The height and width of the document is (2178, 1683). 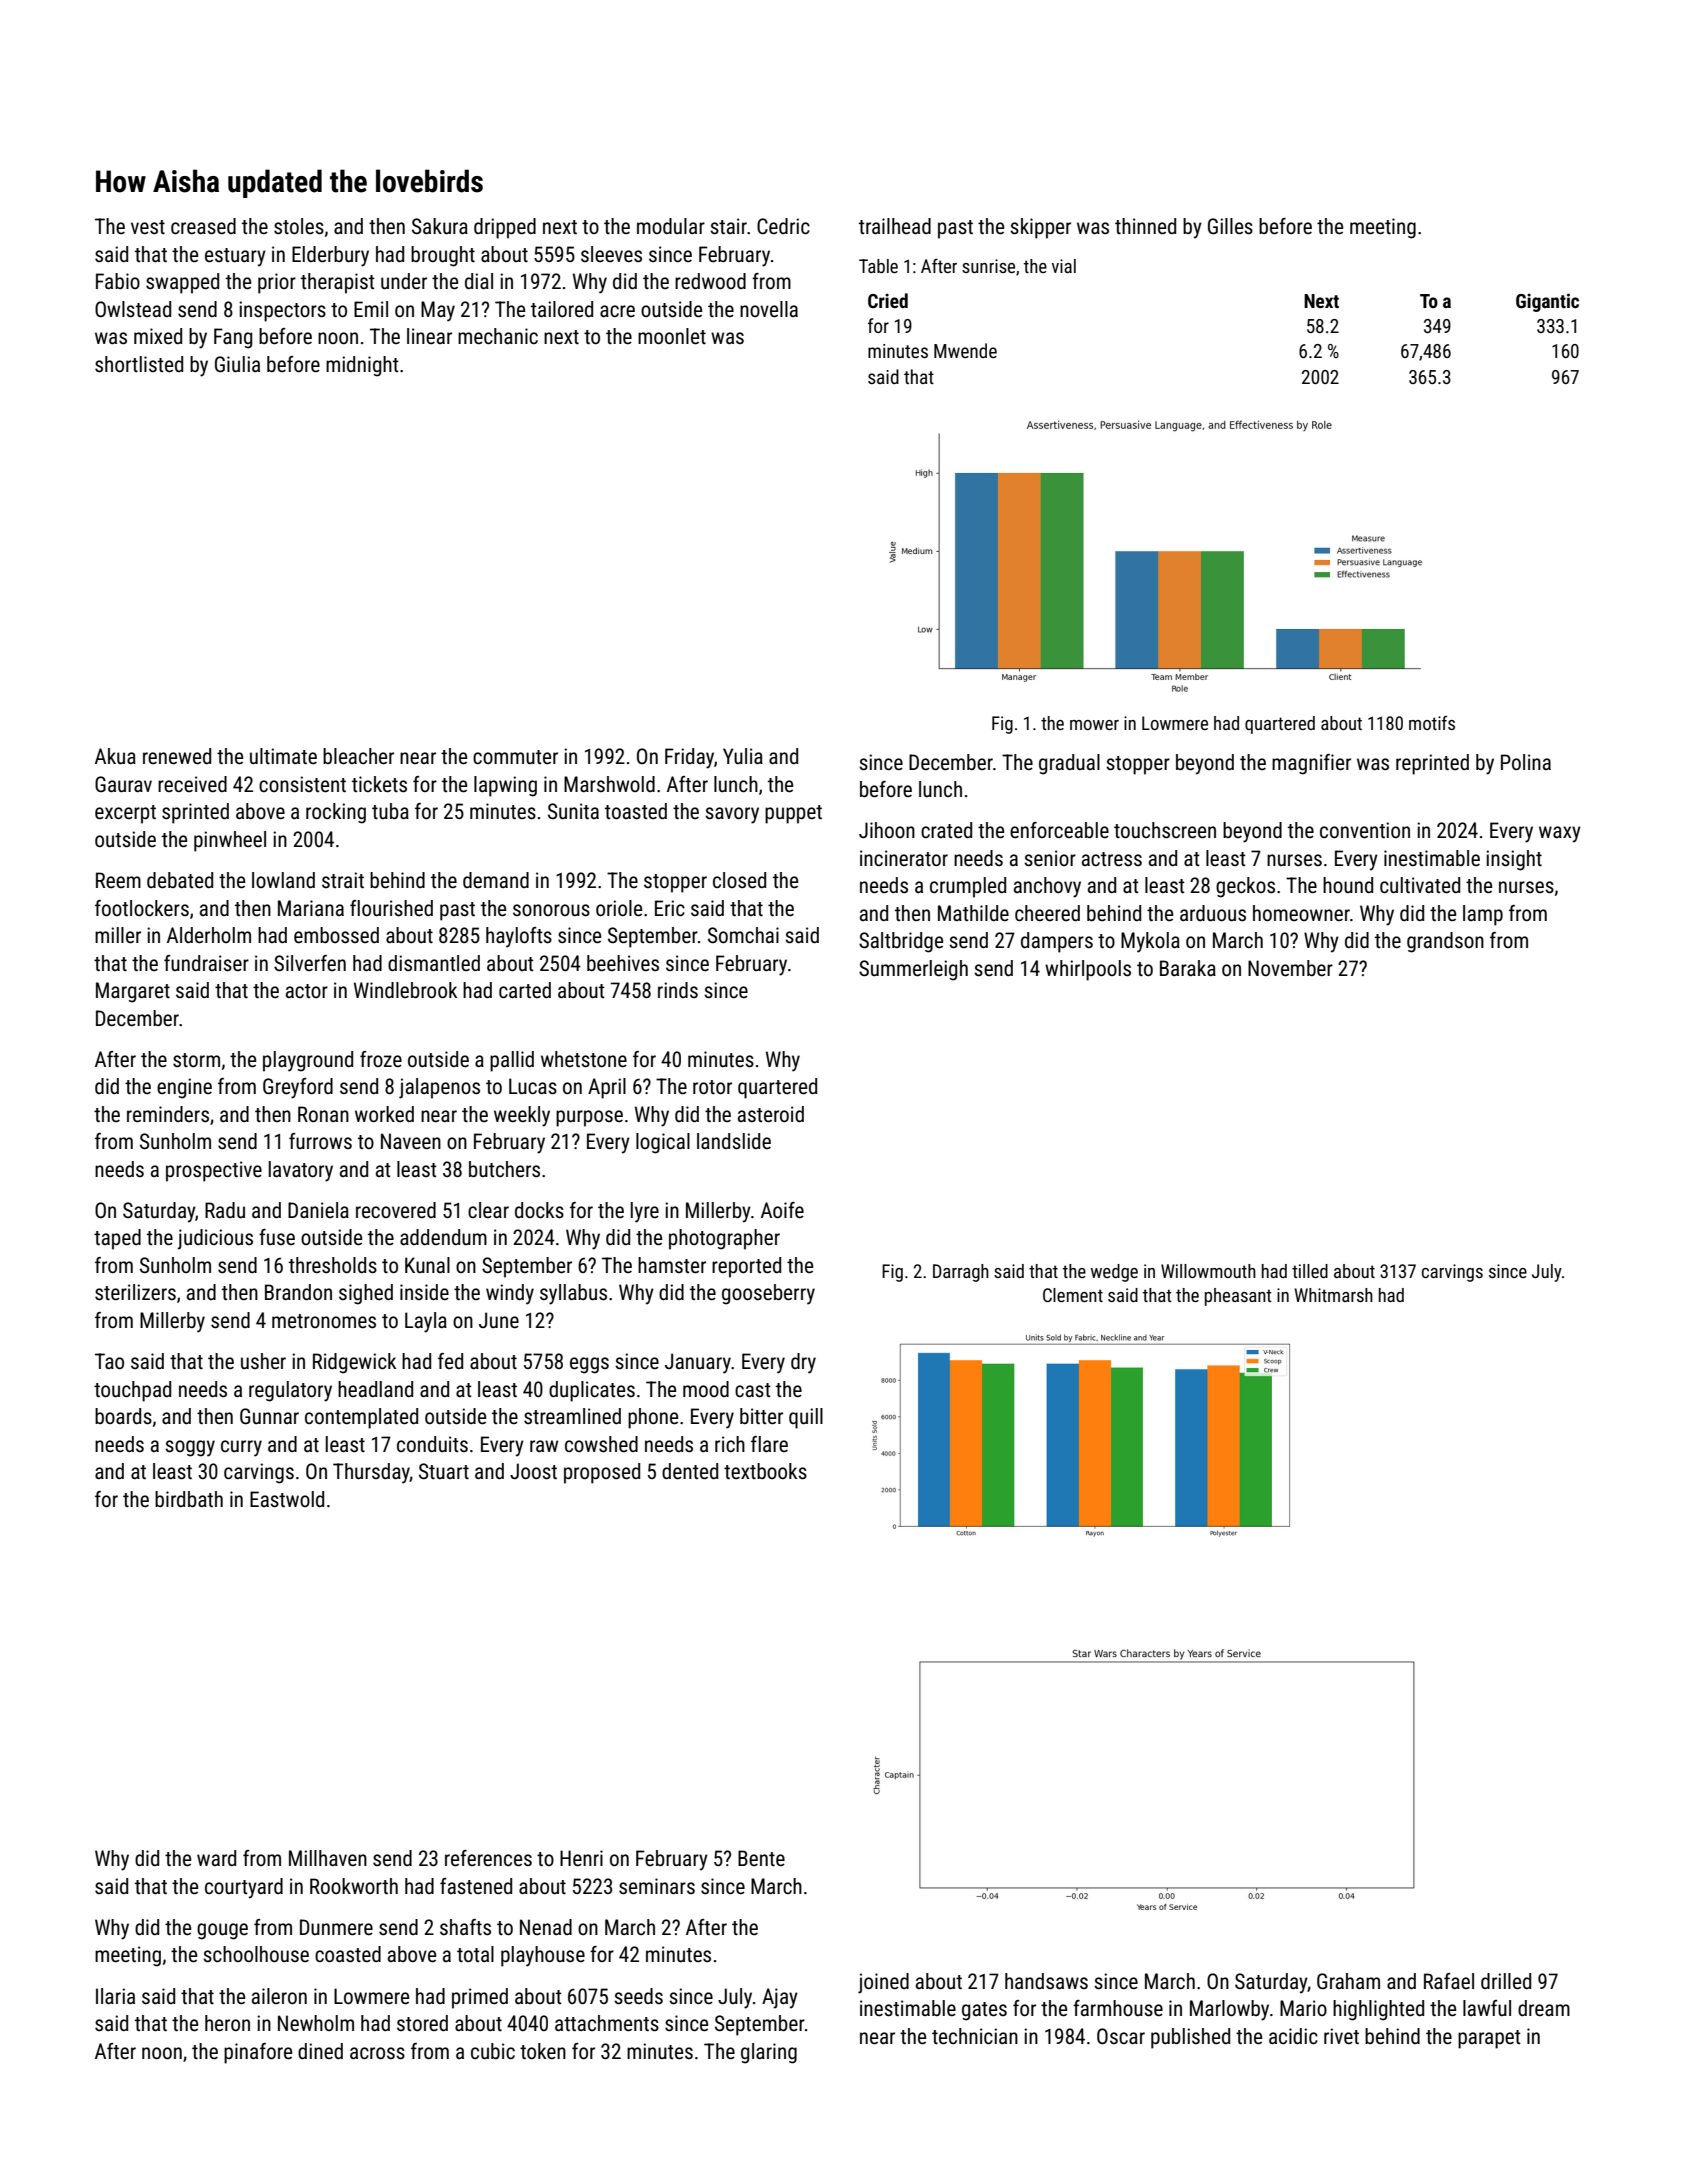 What do you see at coordinates (1145, 226) in the document?
I see `thinned` at bounding box center [1145, 226].
